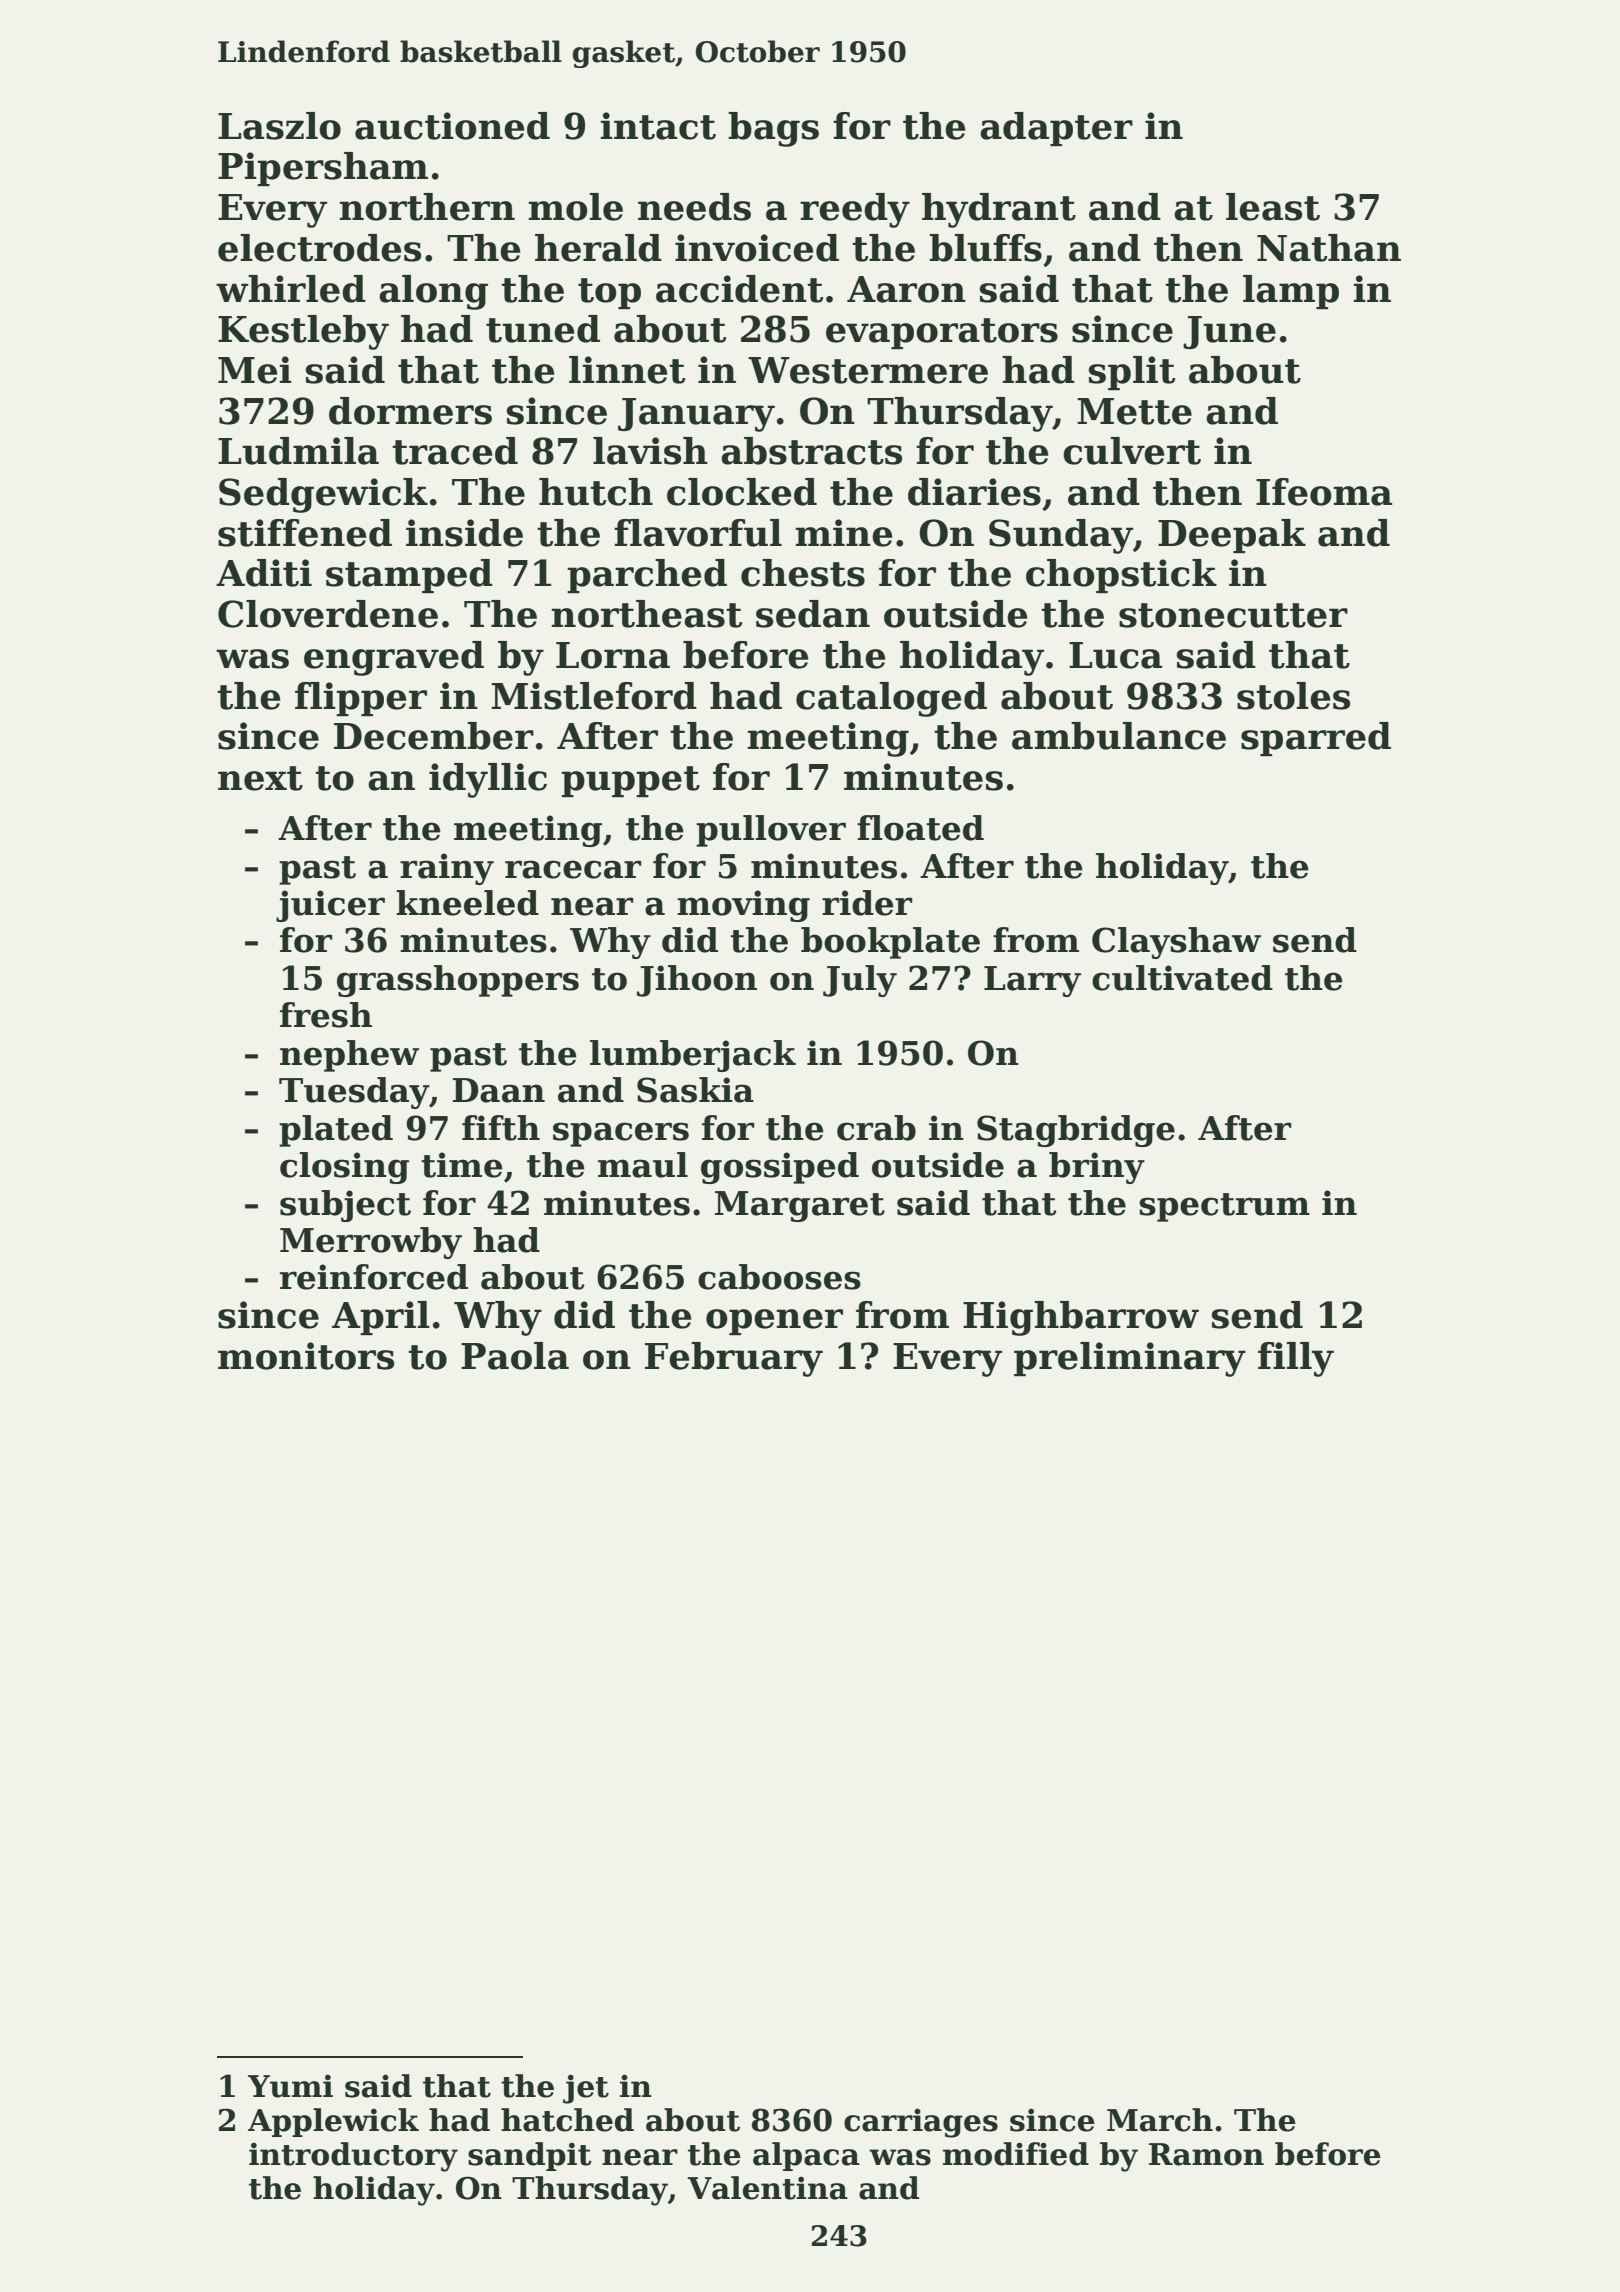 Image resolution: width=1620 pixels, height=2292 pixels. Describe the element at coordinates (1273, 207) in the page. I see `least` at that location.
